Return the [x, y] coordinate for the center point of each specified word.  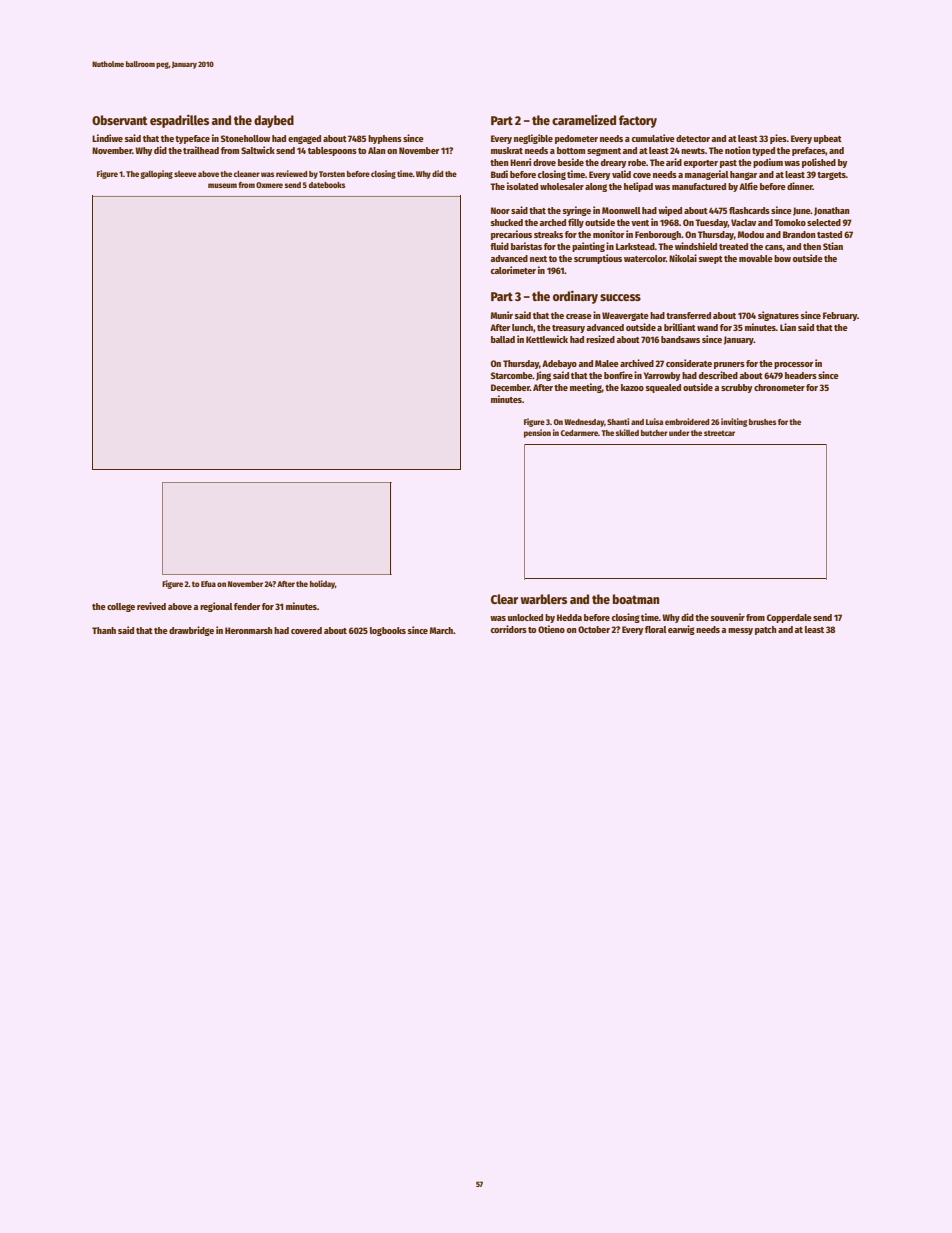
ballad [503, 339]
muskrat [507, 150]
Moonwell [621, 210]
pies [778, 139]
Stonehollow [245, 138]
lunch [522, 327]
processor [793, 365]
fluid [499, 246]
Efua [208, 584]
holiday [322, 584]
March [441, 630]
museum [222, 185]
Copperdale [789, 618]
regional [216, 607]
